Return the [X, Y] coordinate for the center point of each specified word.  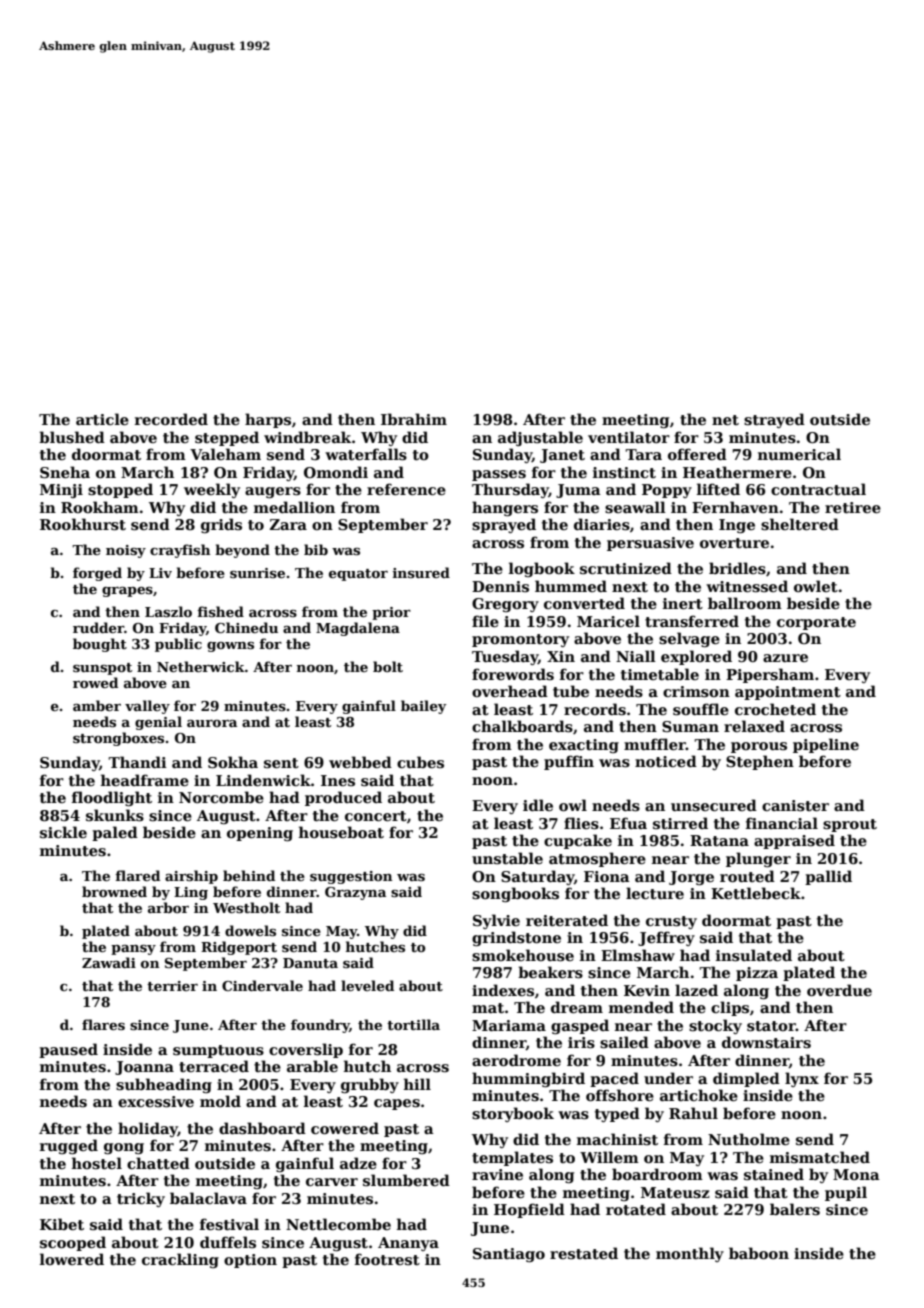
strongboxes [118, 739]
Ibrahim [414, 419]
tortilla [413, 1024]
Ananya [408, 1244]
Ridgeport [239, 948]
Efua [628, 823]
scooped [73, 1243]
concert [376, 816]
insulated [754, 955]
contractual [818, 489]
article [102, 419]
